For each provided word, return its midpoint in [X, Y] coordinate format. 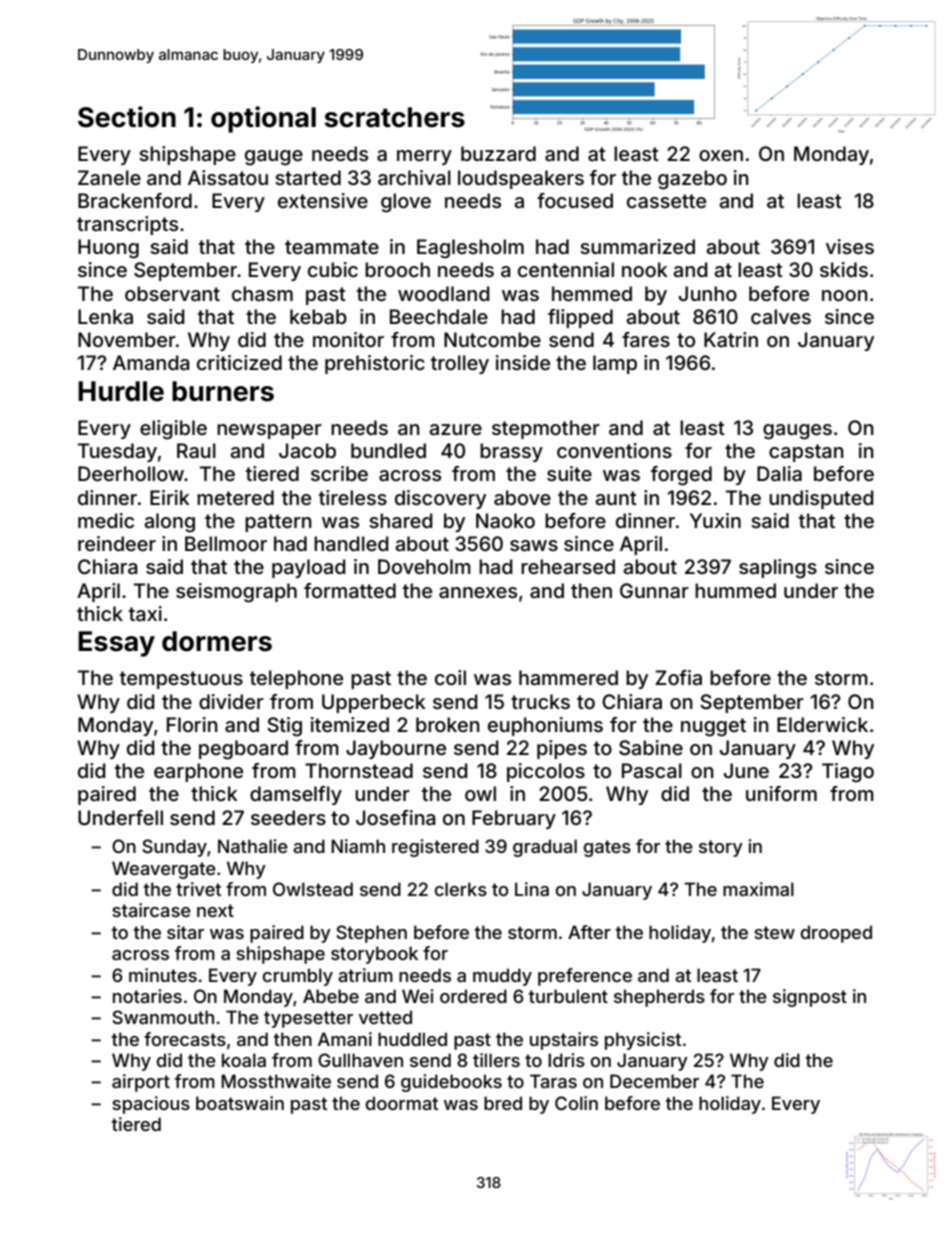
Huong [108, 249]
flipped [580, 318]
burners [223, 391]
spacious [151, 1105]
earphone [198, 772]
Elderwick [822, 724]
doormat [402, 1103]
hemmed [592, 293]
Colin [576, 1103]
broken [448, 724]
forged [681, 476]
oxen [721, 155]
